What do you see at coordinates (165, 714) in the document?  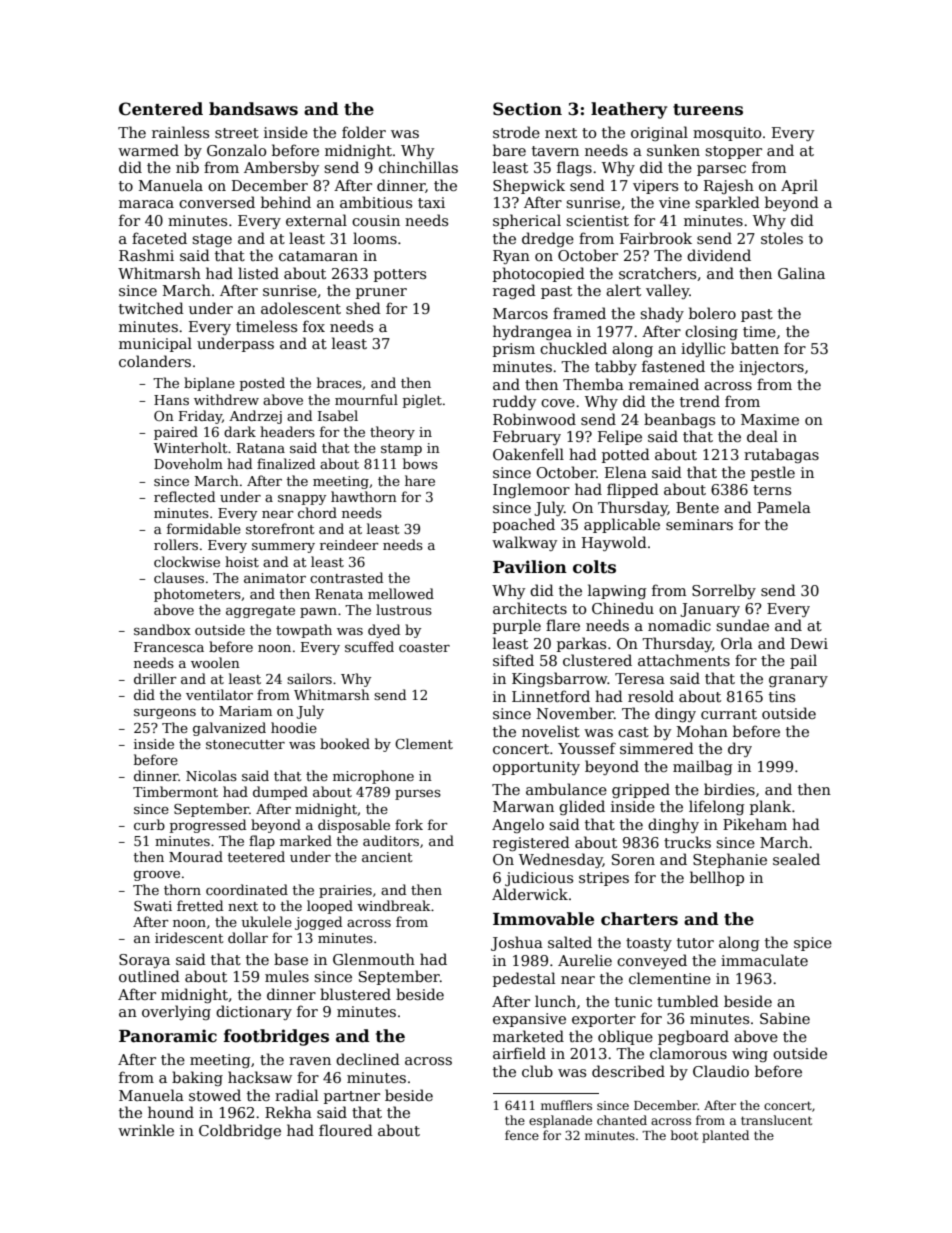 I see `surgeons` at bounding box center [165, 714].
